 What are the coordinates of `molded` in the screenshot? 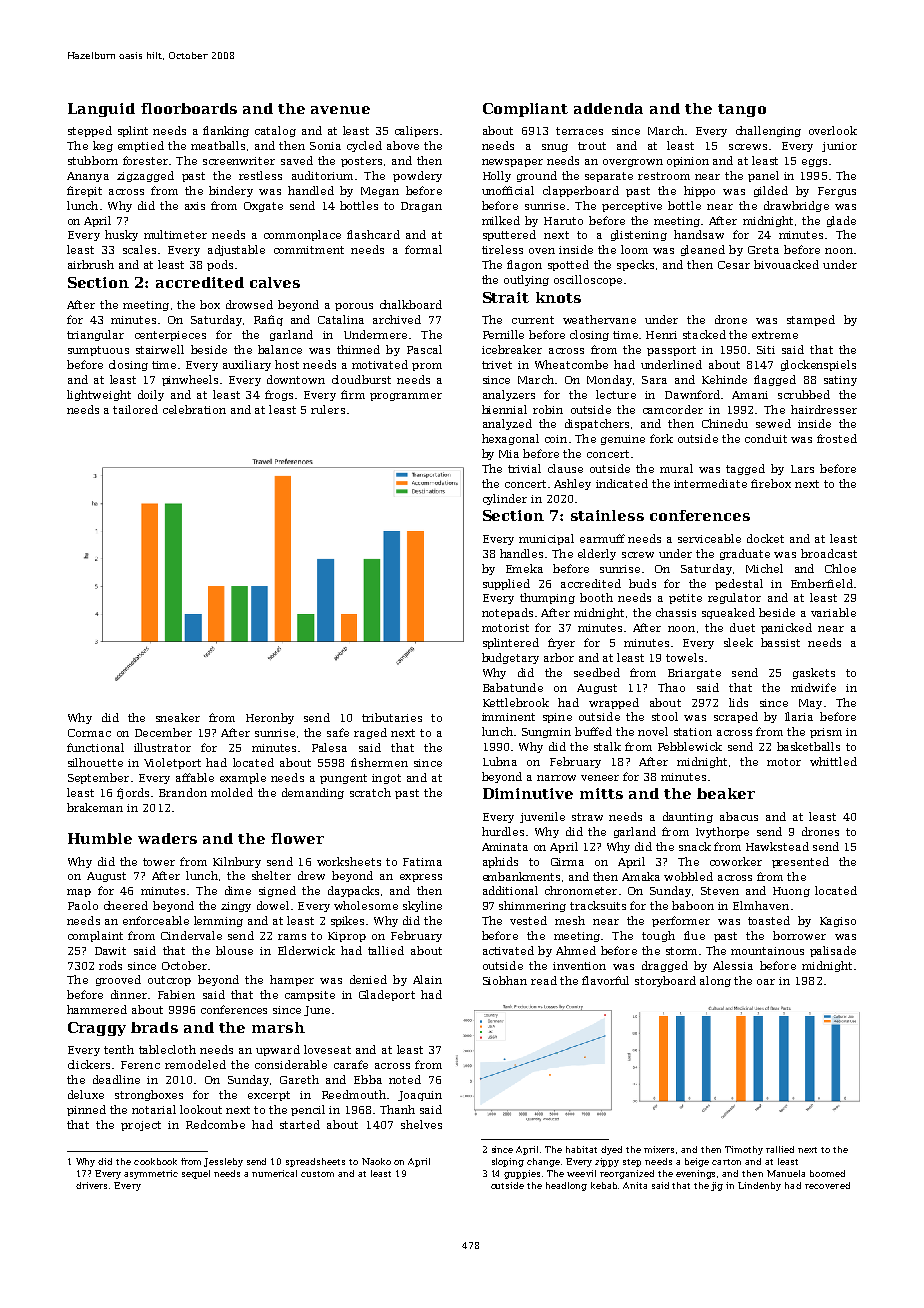 It's located at (232, 792).
